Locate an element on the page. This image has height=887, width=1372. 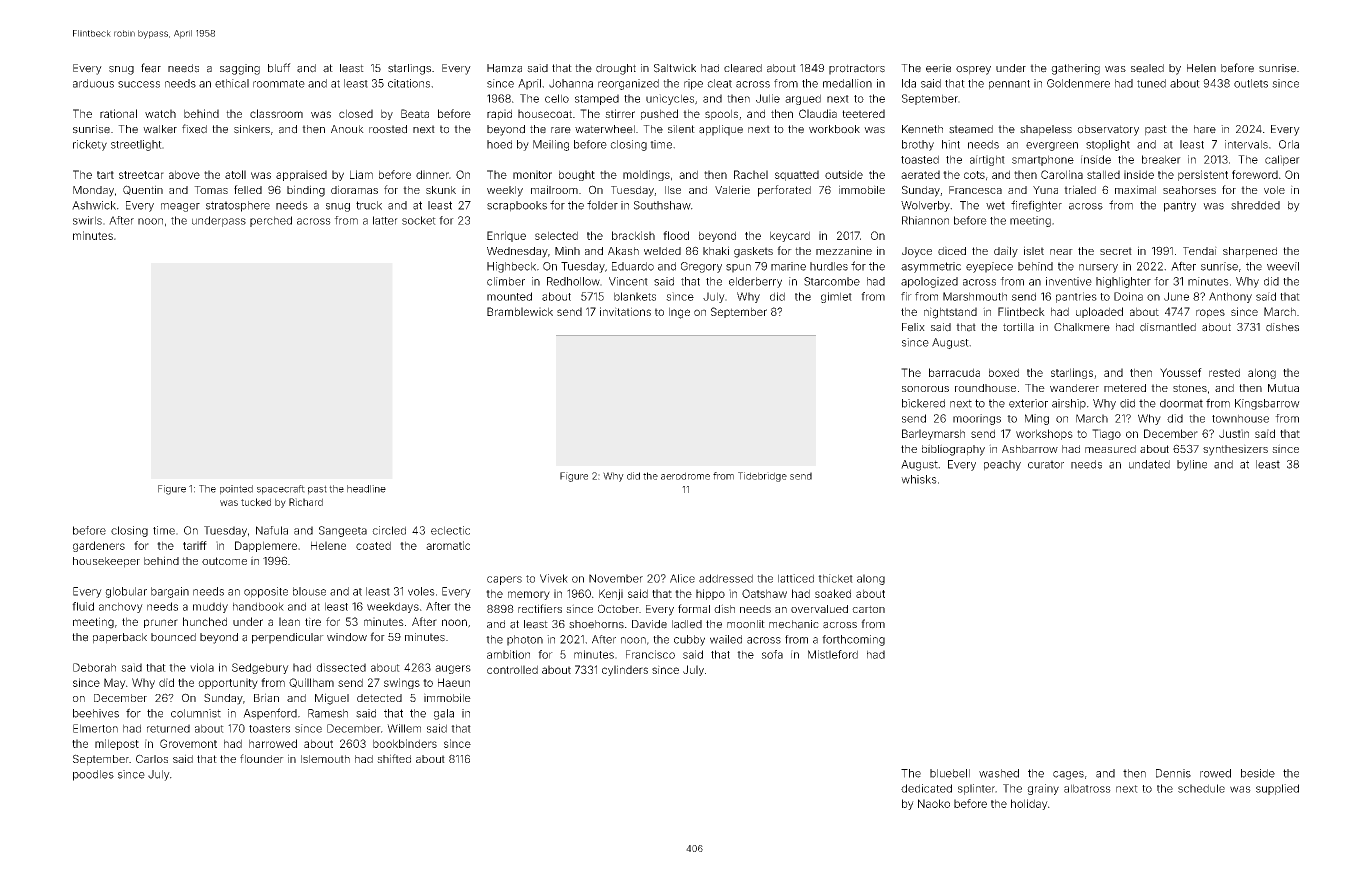
poodles is located at coordinates (93, 775).
